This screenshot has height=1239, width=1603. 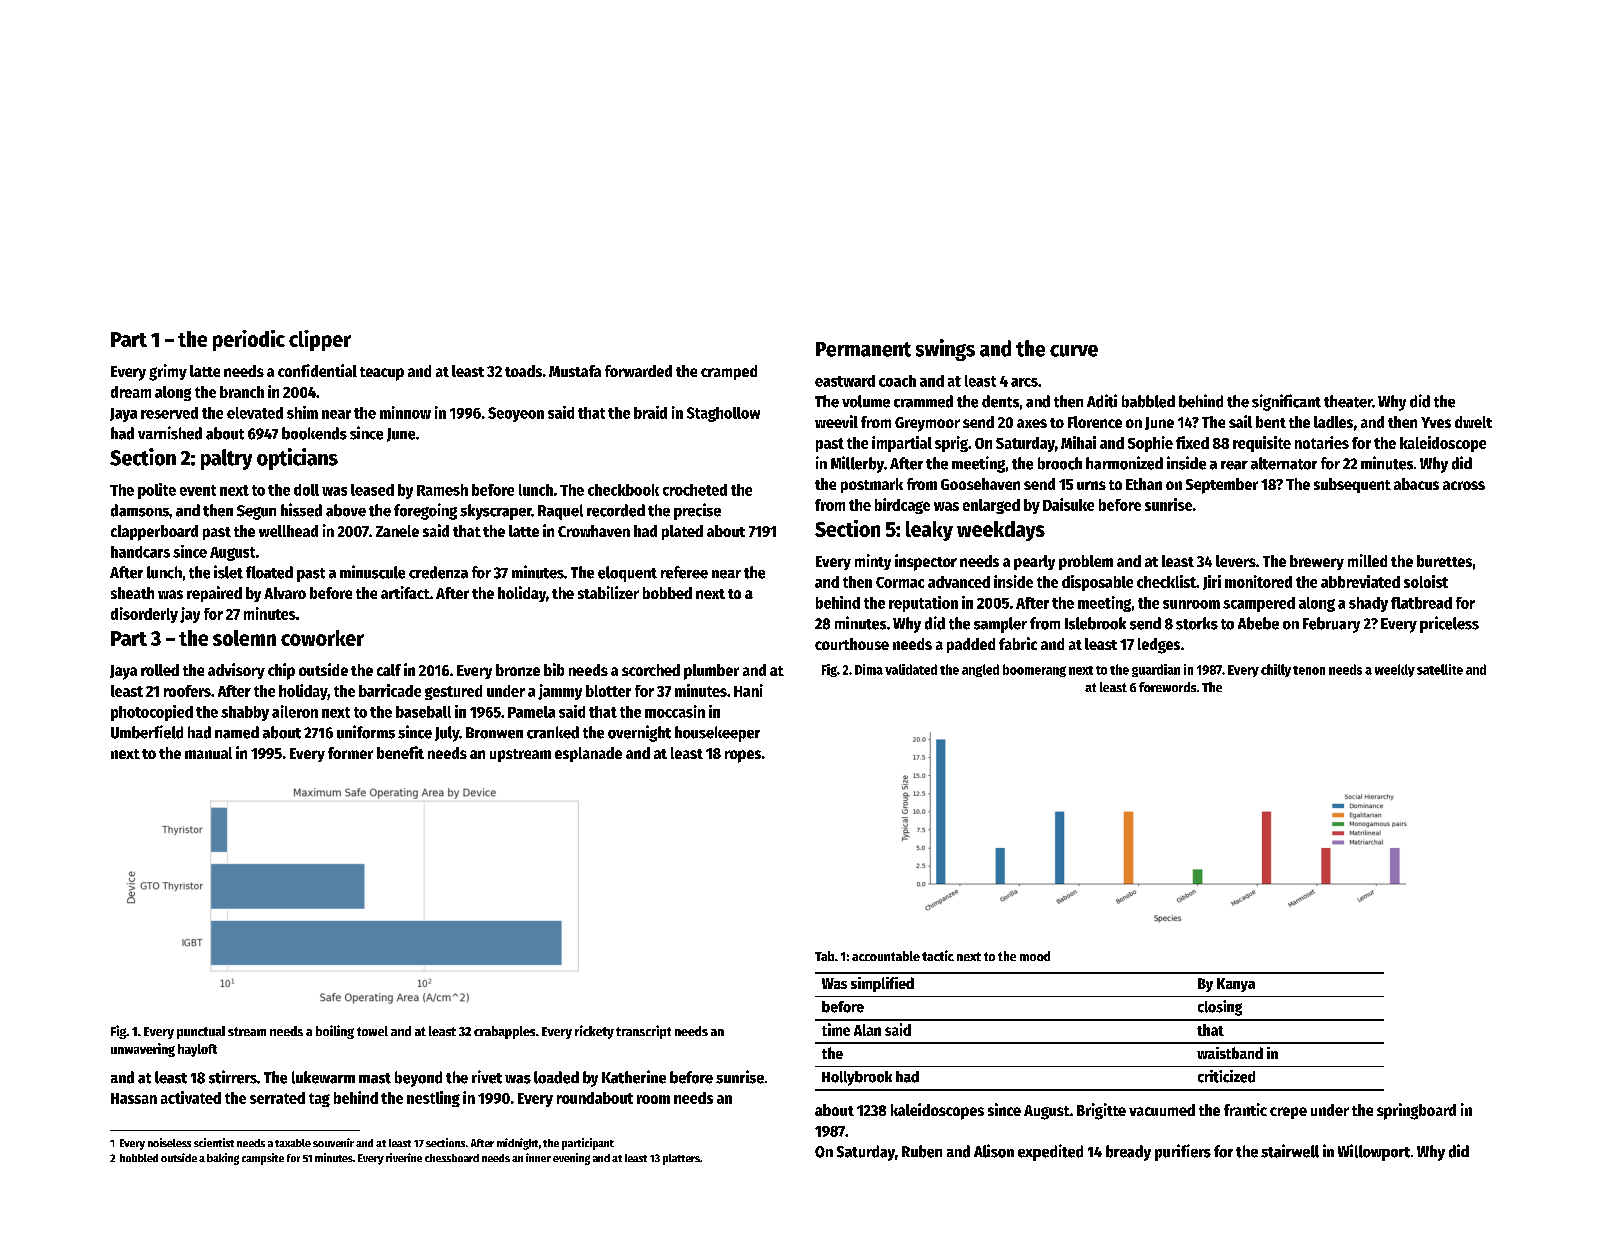 What do you see at coordinates (154, 533) in the screenshot?
I see `clapperboard` at bounding box center [154, 533].
